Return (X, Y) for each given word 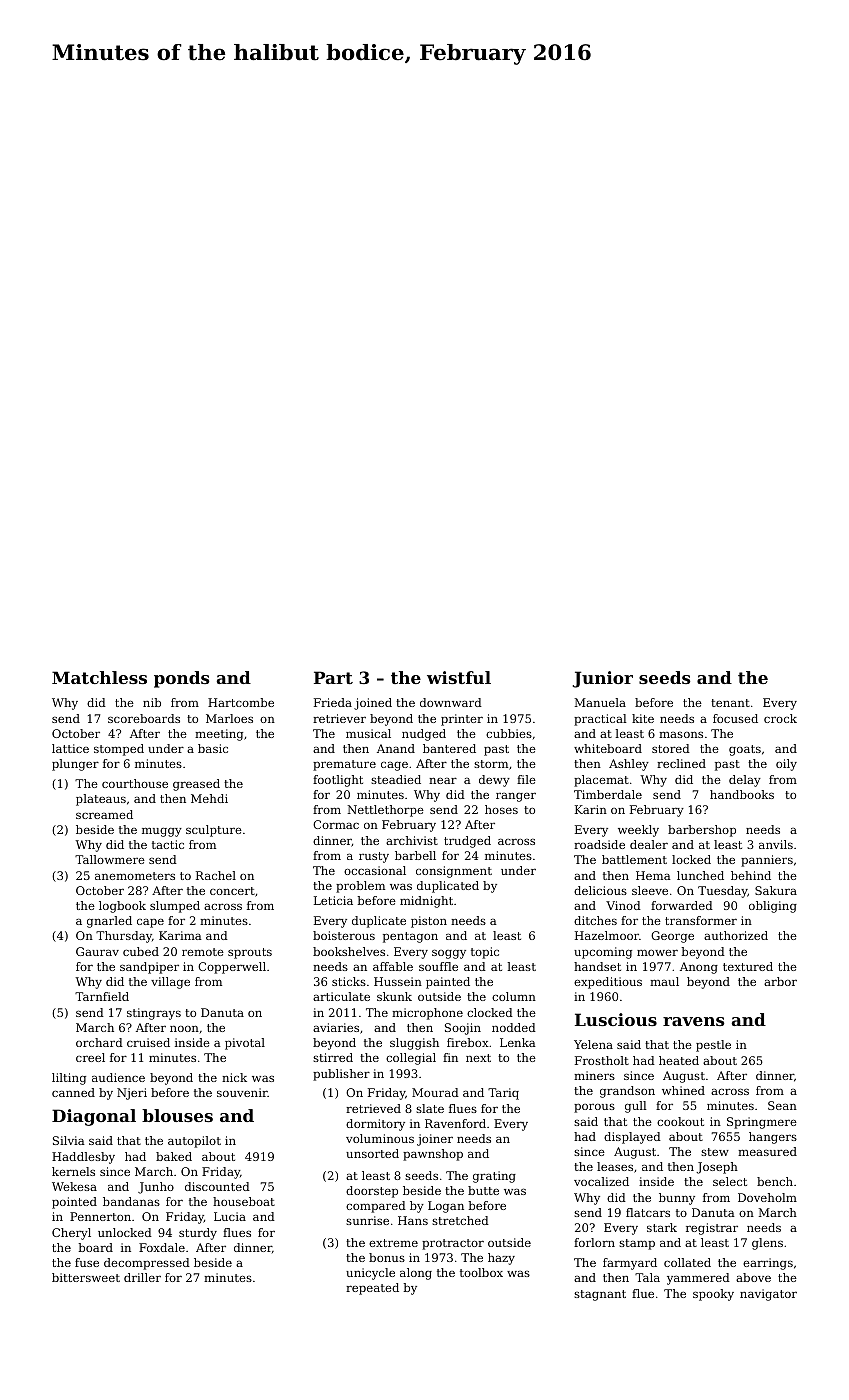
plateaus (101, 800)
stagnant (600, 1295)
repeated (372, 1289)
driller (142, 1277)
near (443, 780)
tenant (730, 703)
